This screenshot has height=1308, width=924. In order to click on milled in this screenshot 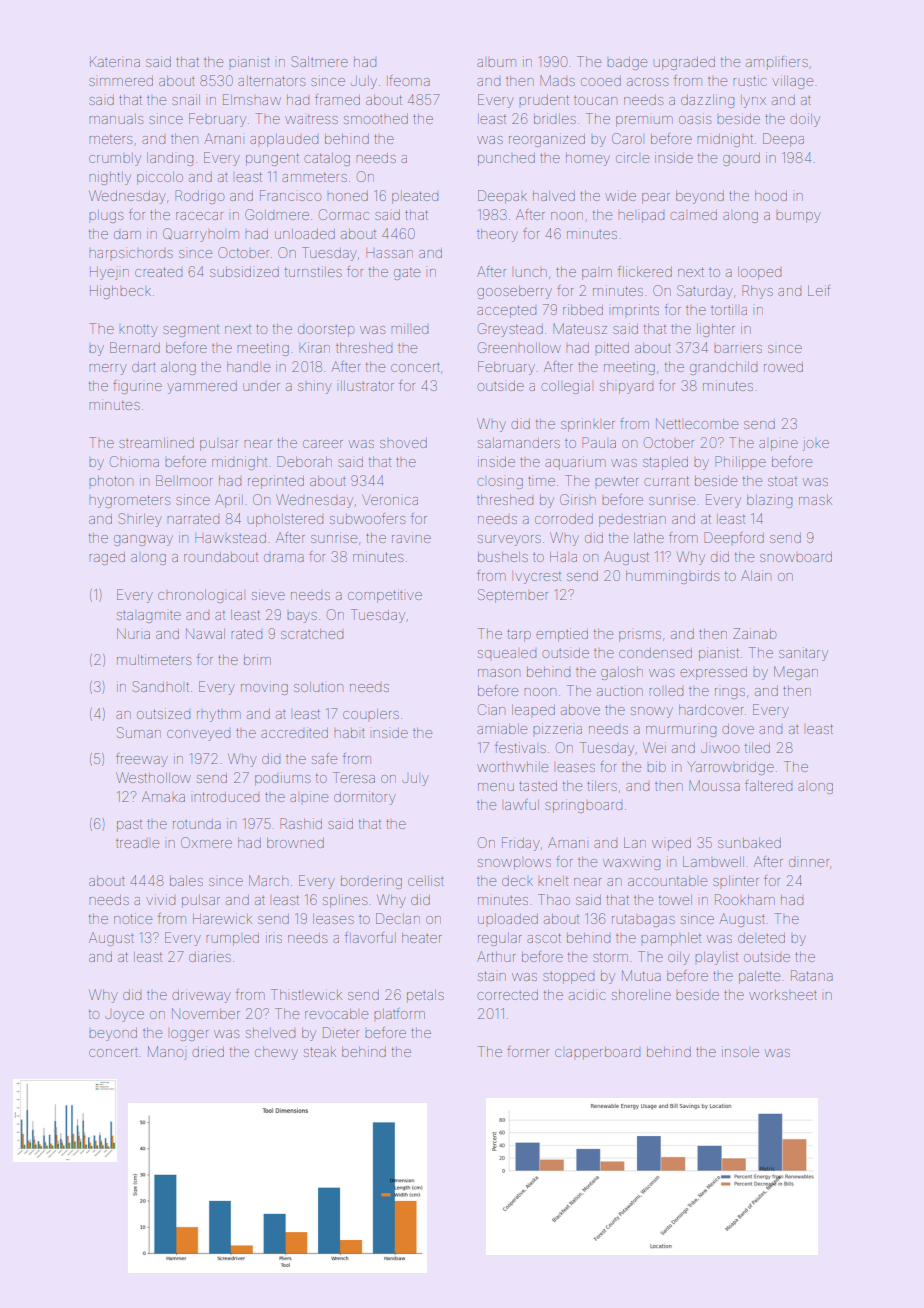, I will do `click(409, 328)`.
